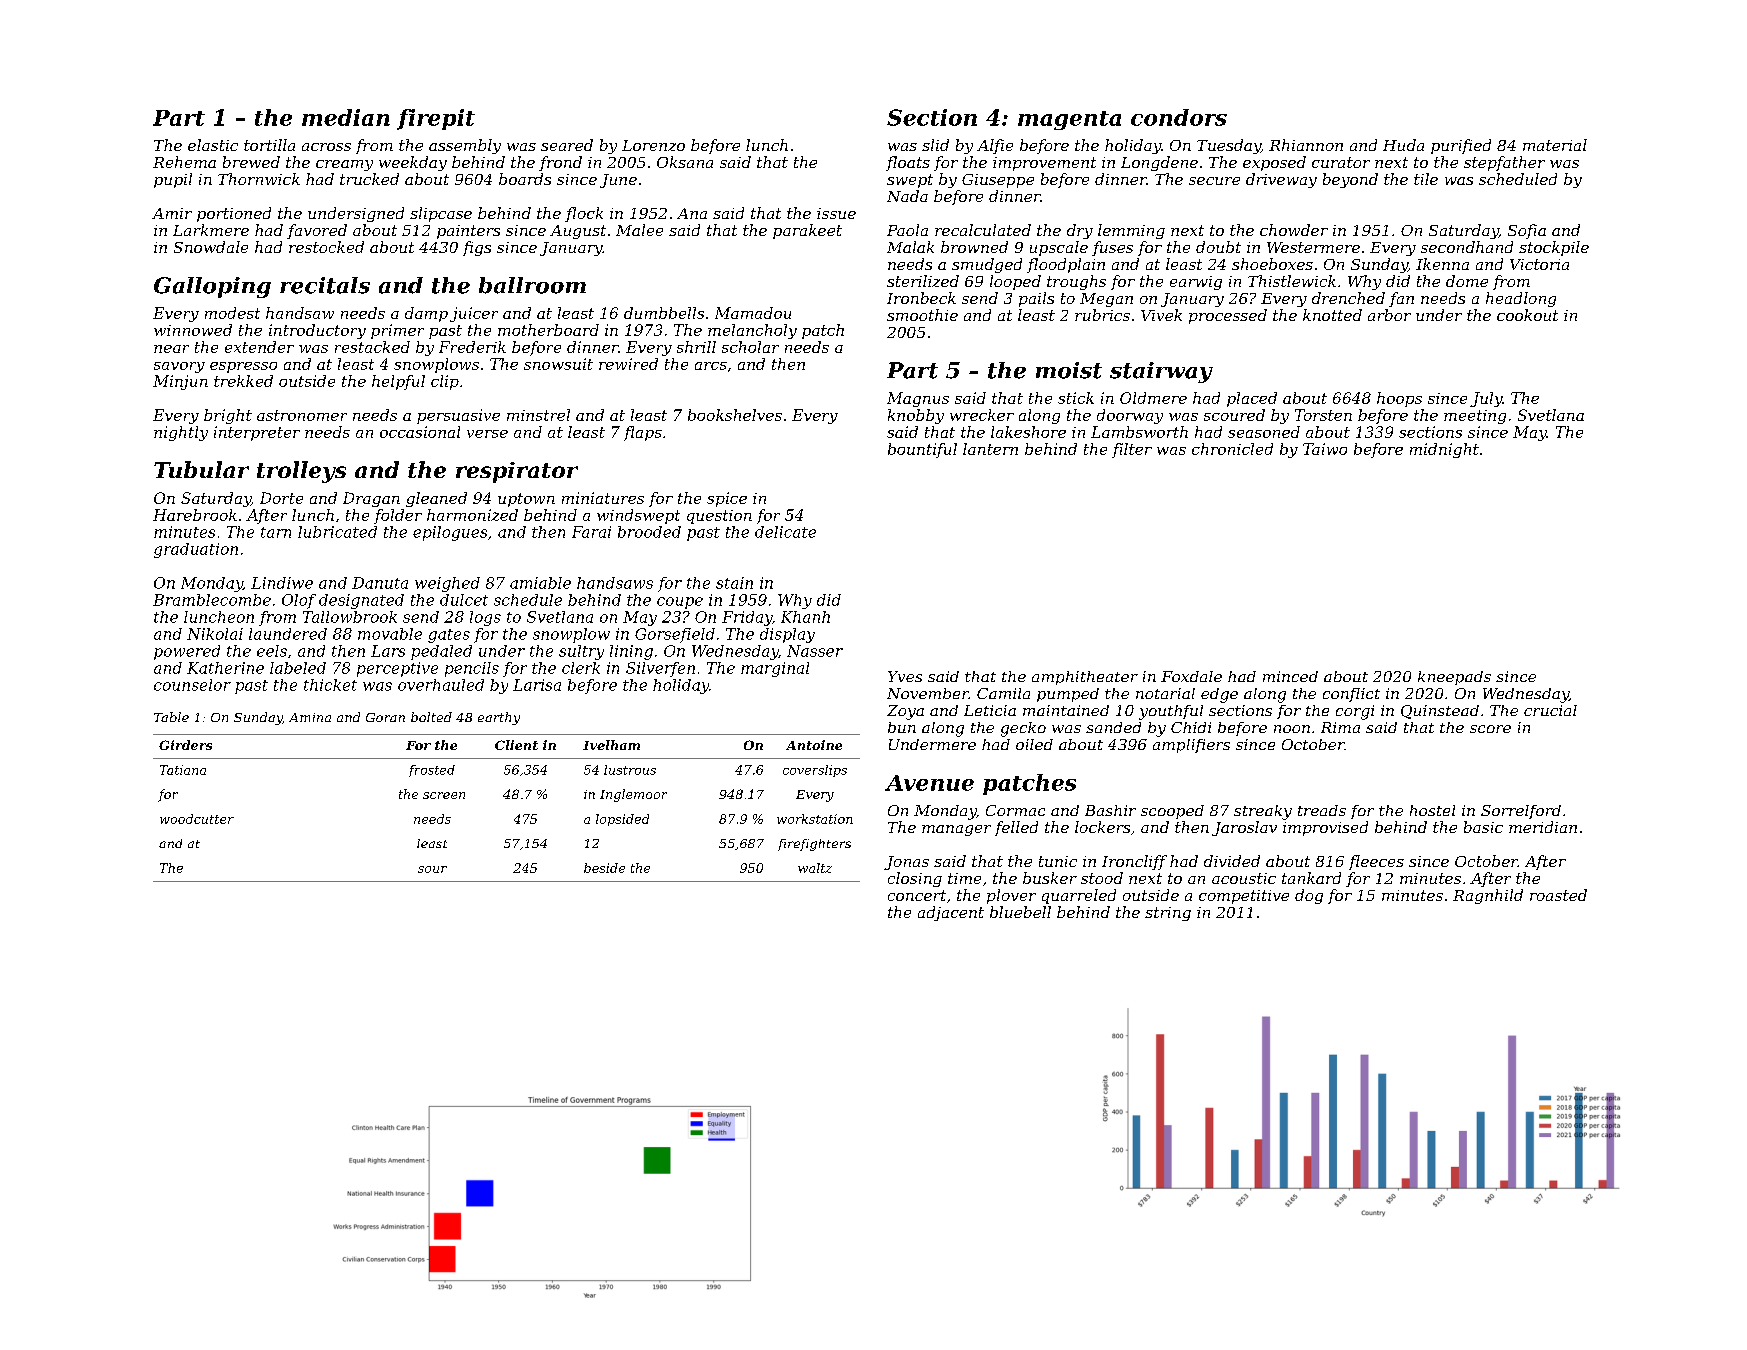 The image size is (1747, 1350). Describe the element at coordinates (1467, 247) in the page. I see `secondhand` at that location.
